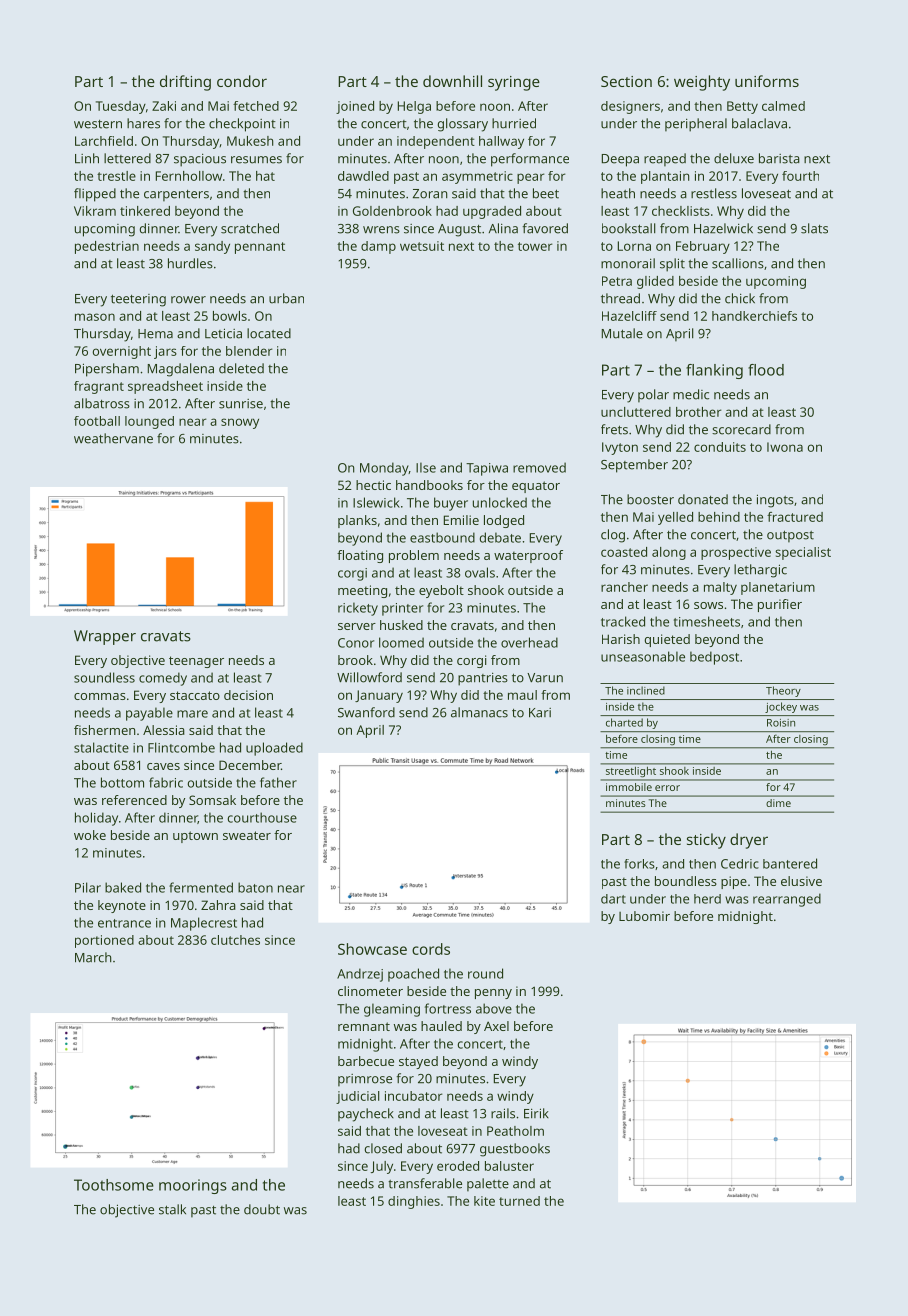  I want to click on outpost, so click(790, 536).
